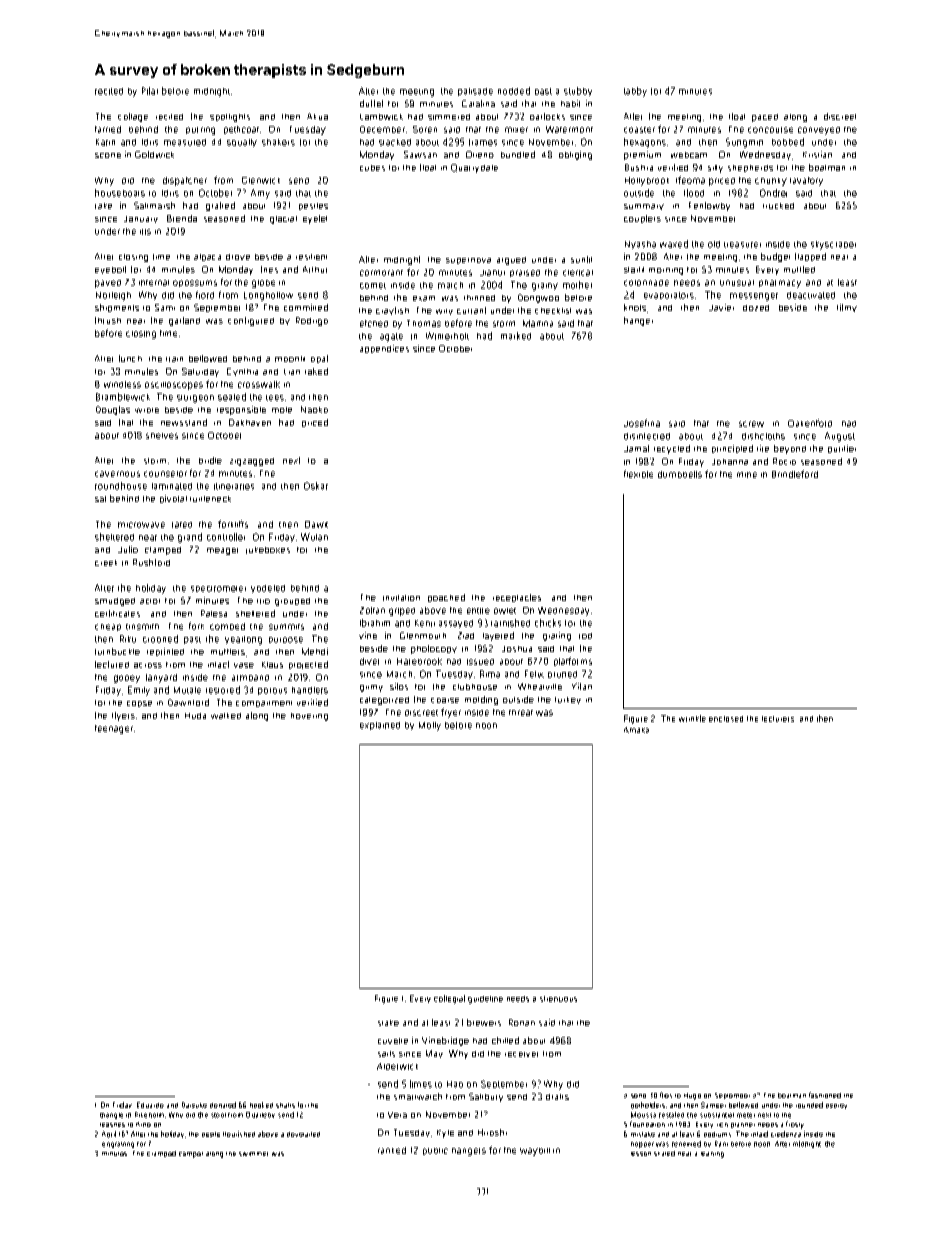  Describe the element at coordinates (114, 729) in the screenshot. I see `teenager` at that location.
